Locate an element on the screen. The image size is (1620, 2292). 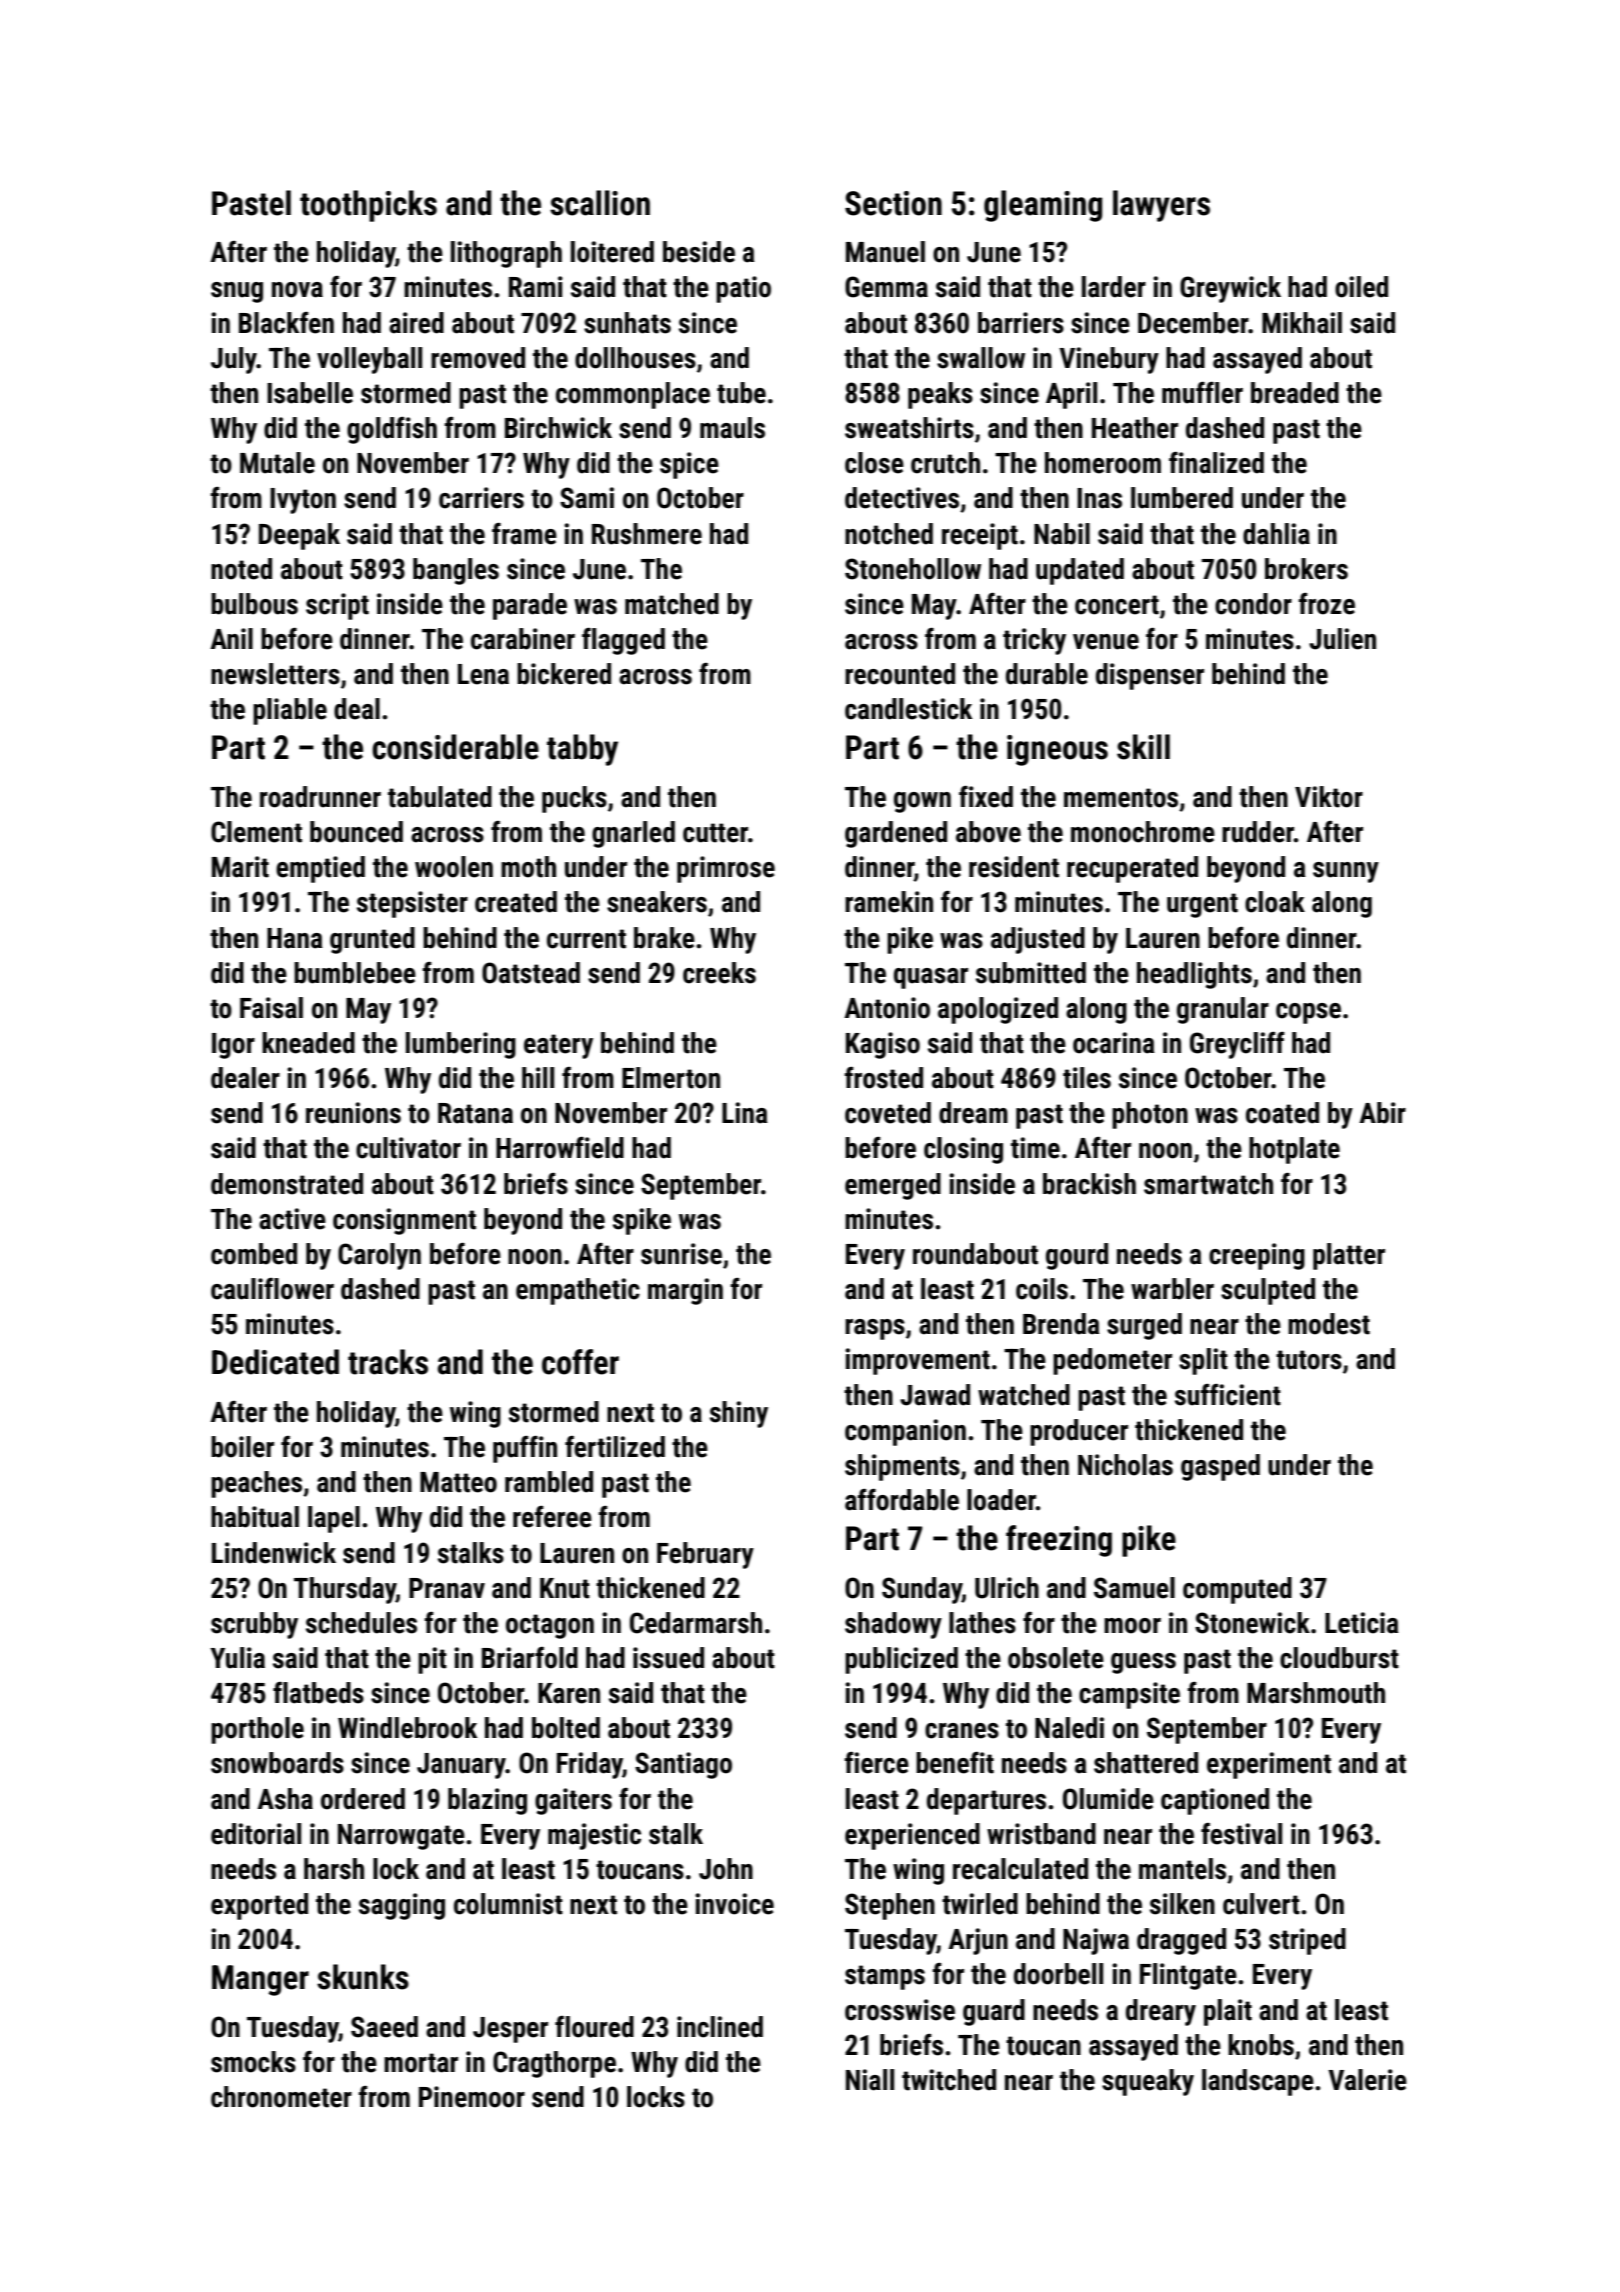
chronometer is located at coordinates (281, 2097).
